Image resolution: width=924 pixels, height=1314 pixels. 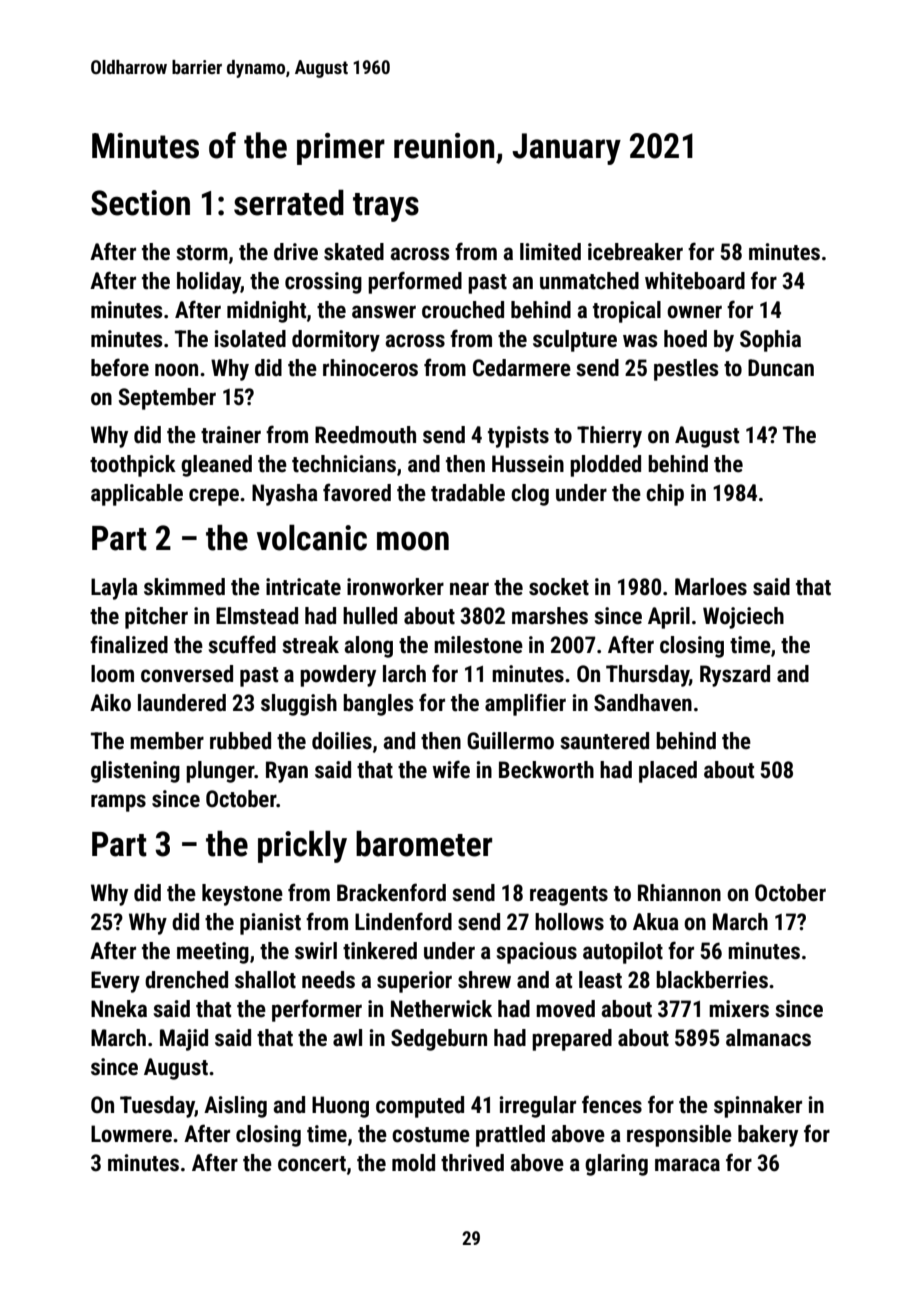 I want to click on placed, so click(x=668, y=772).
